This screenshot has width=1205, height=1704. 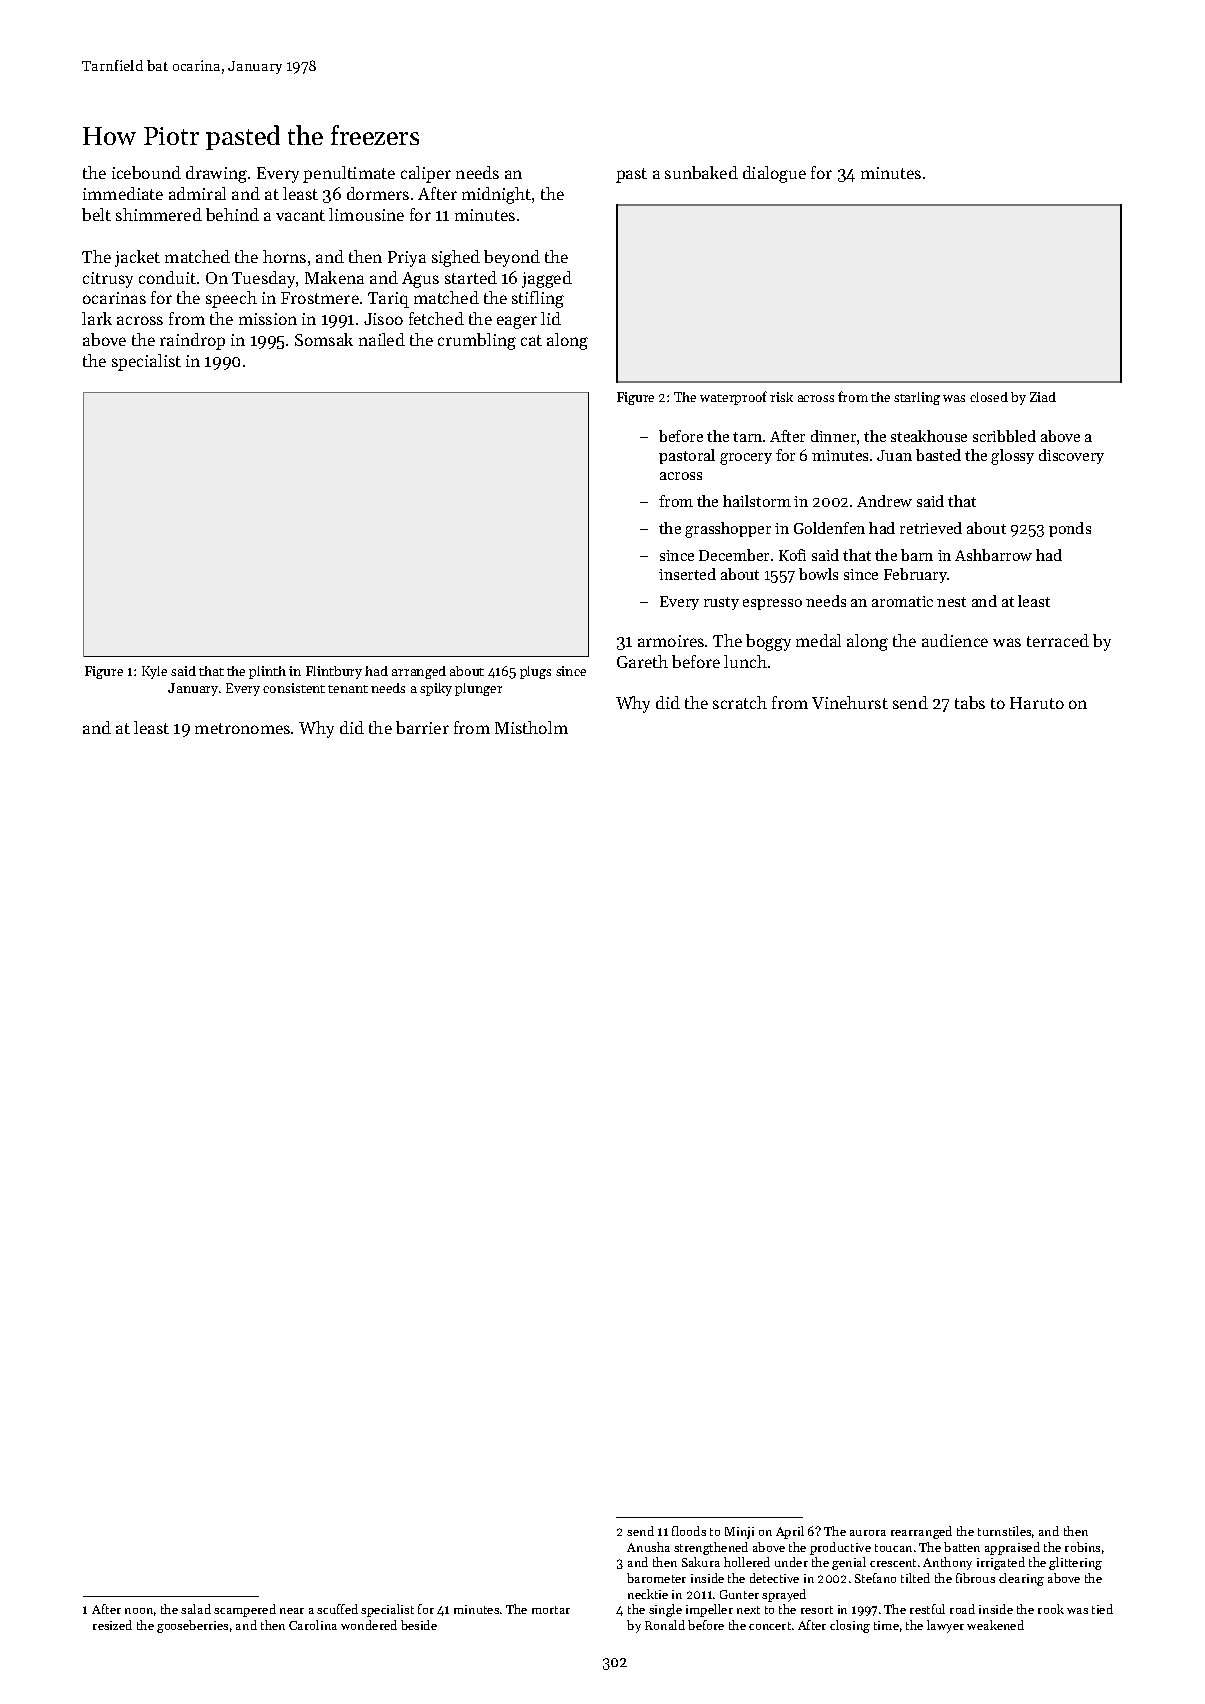 What do you see at coordinates (671, 641) in the screenshot?
I see `armoires` at bounding box center [671, 641].
